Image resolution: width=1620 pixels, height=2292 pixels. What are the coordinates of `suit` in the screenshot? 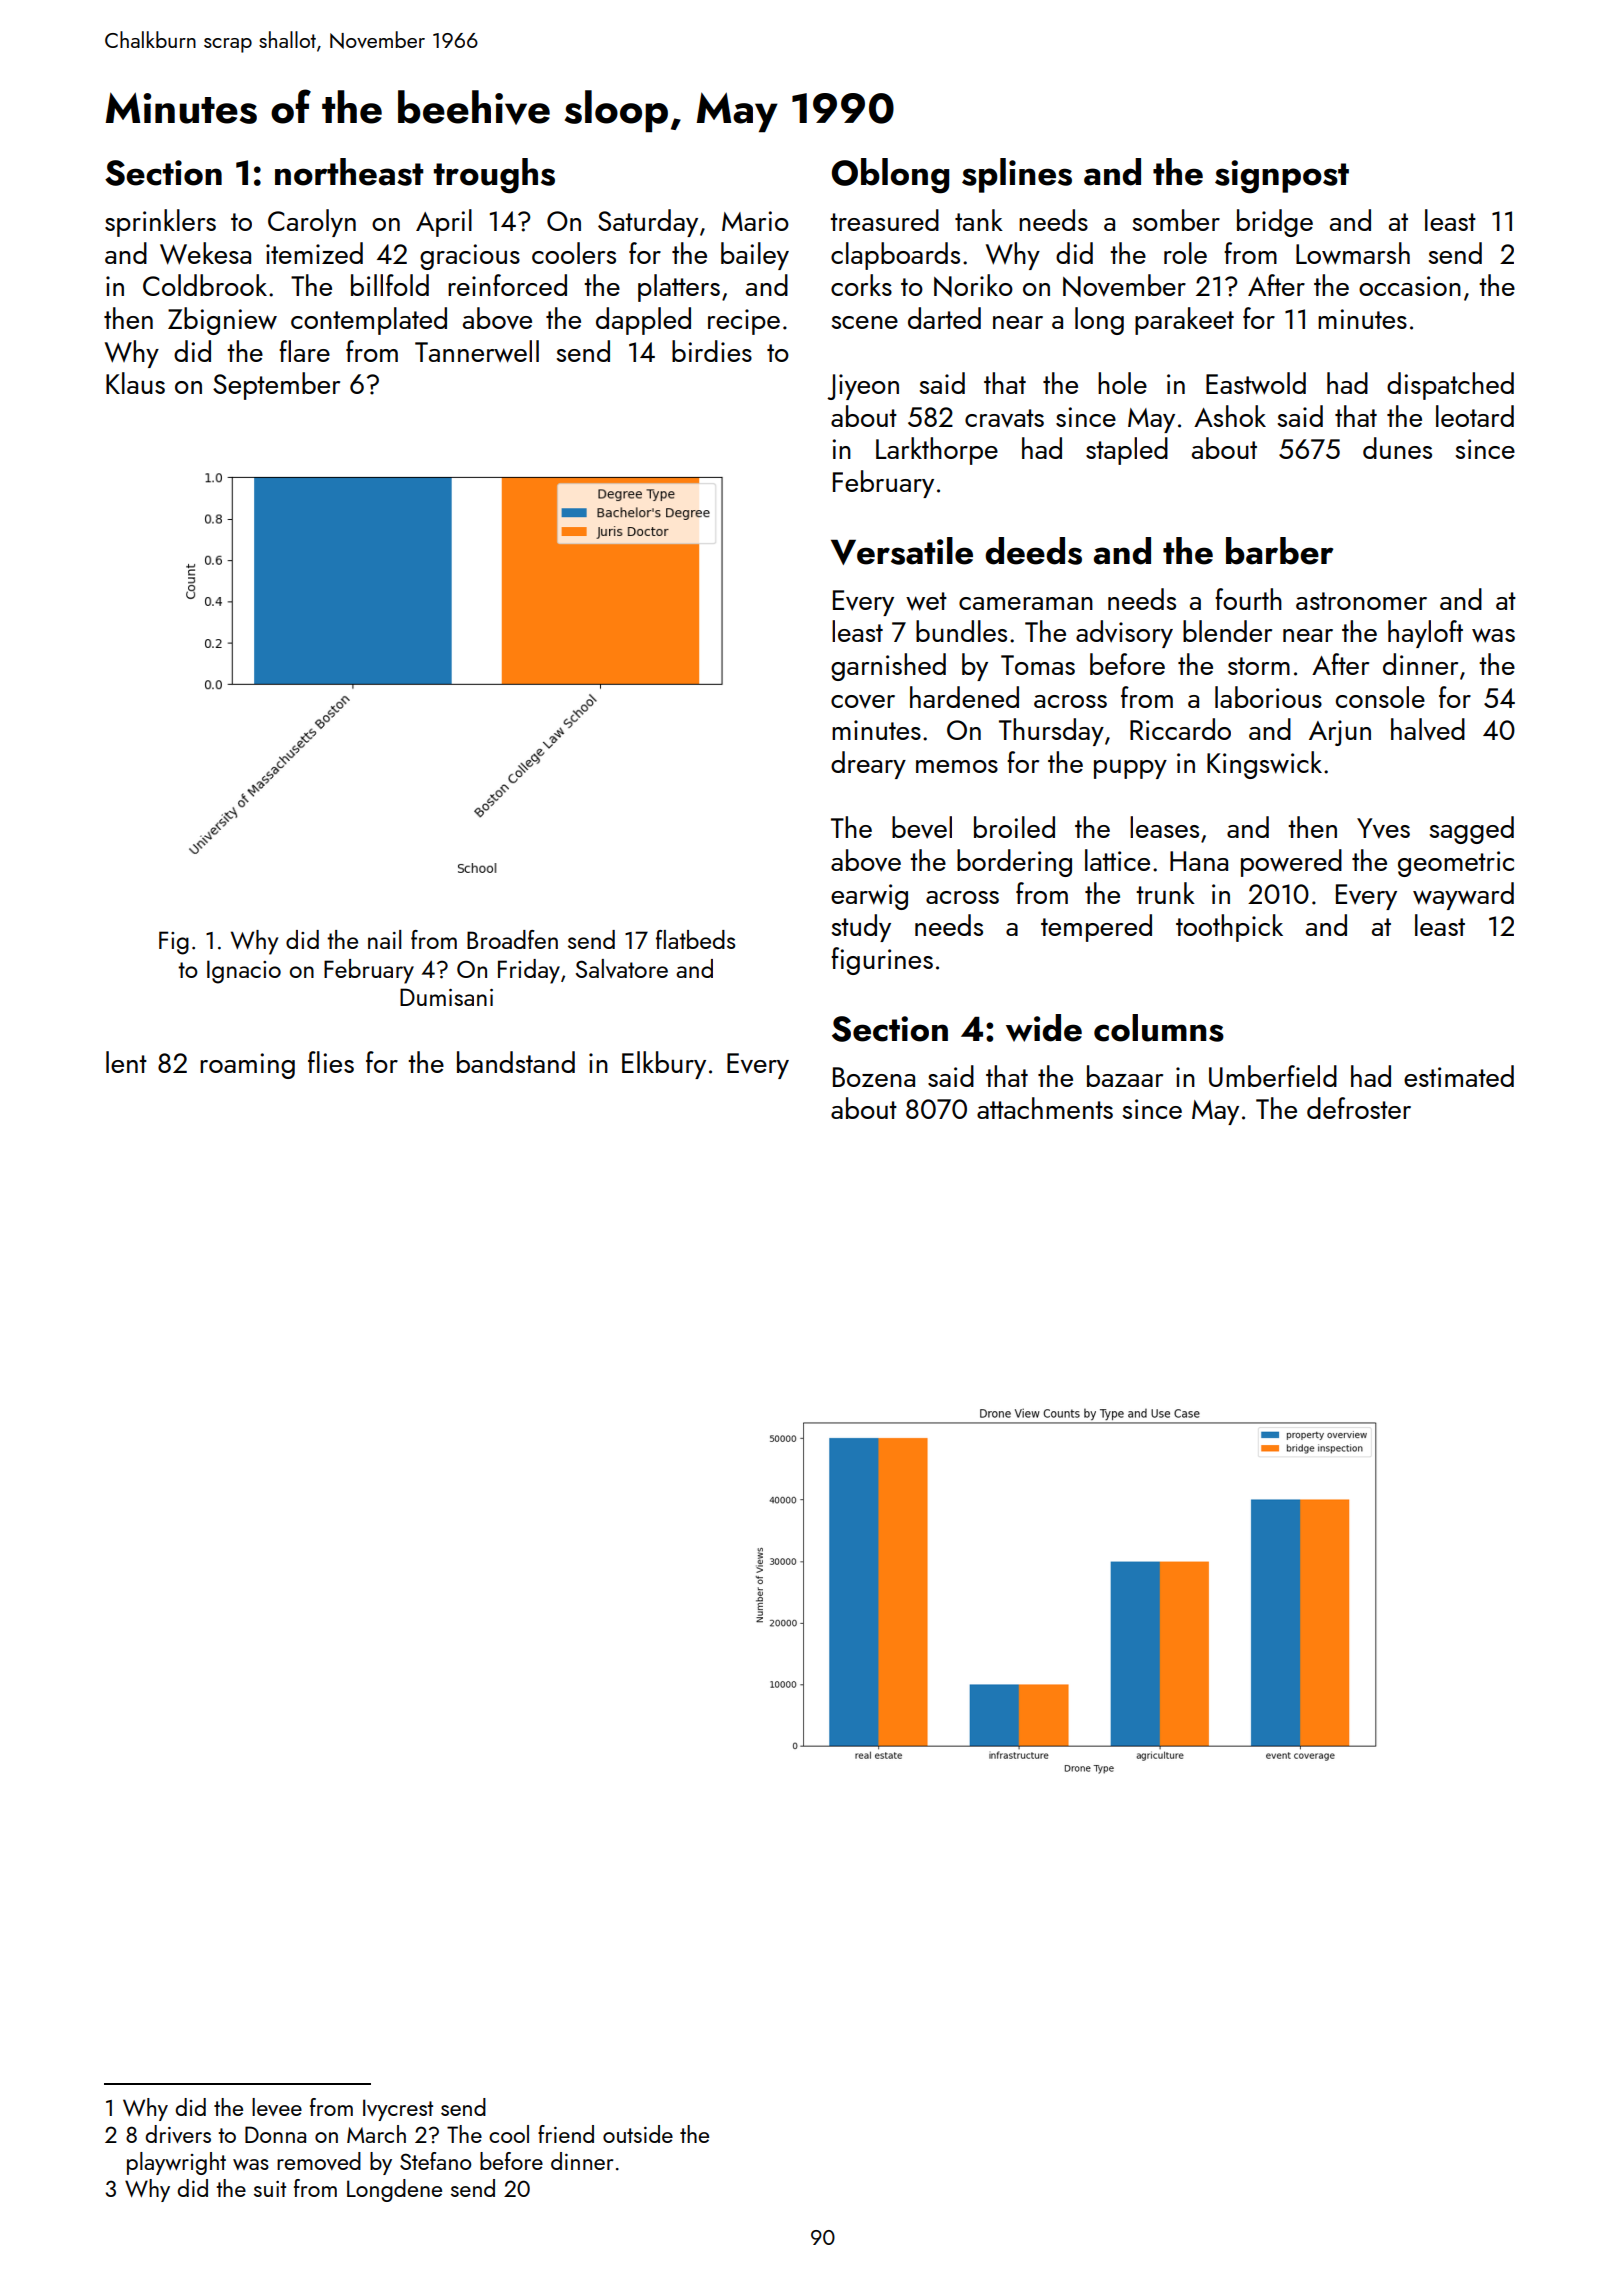 It's located at (270, 2189).
